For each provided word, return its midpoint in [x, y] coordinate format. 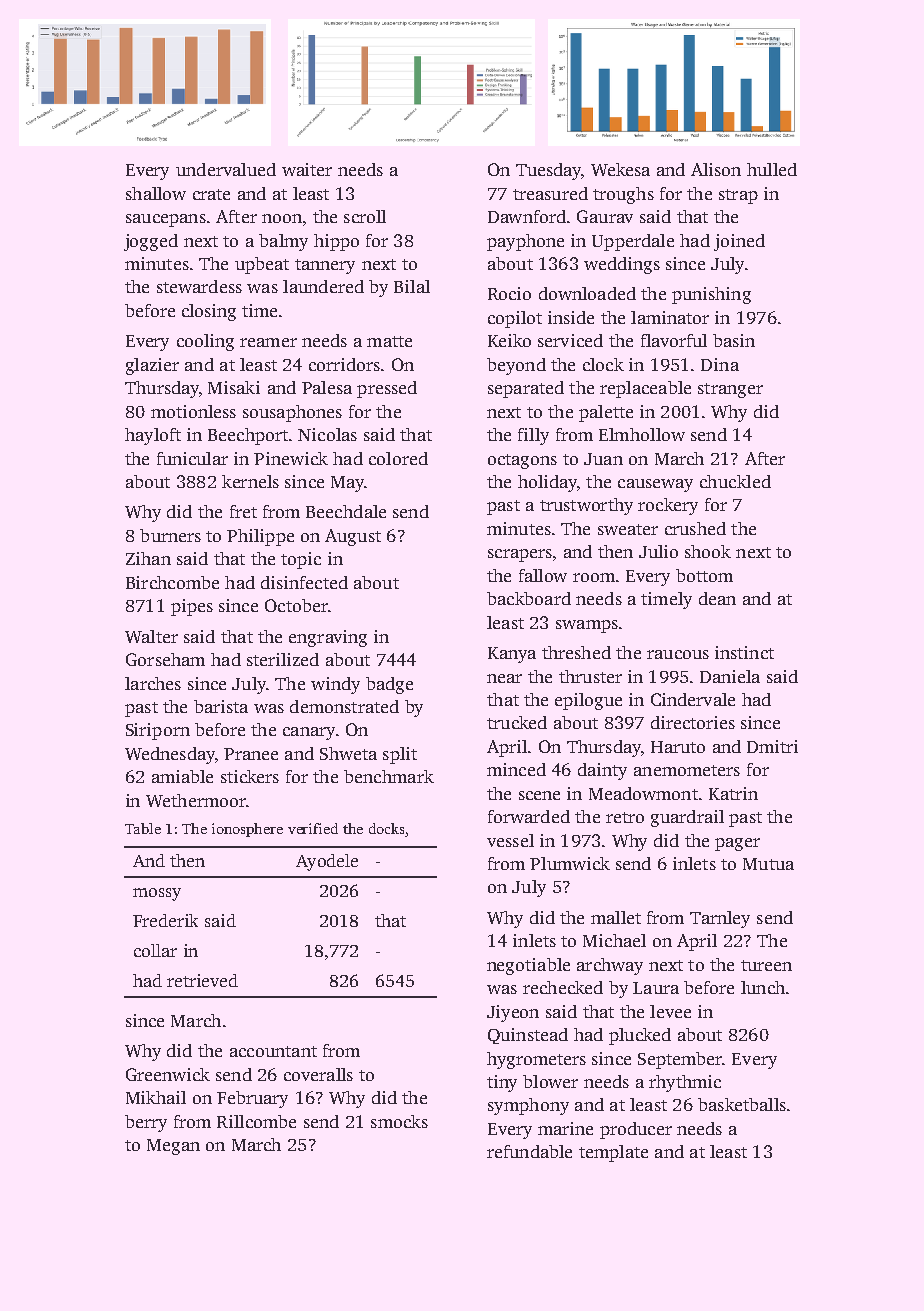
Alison [716, 169]
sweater [628, 529]
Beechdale [346, 511]
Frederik [165, 920]
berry [146, 1123]
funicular [192, 458]
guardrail [687, 818]
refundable [529, 1151]
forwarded [529, 816]
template [613, 1153]
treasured [550, 193]
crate [211, 194]
